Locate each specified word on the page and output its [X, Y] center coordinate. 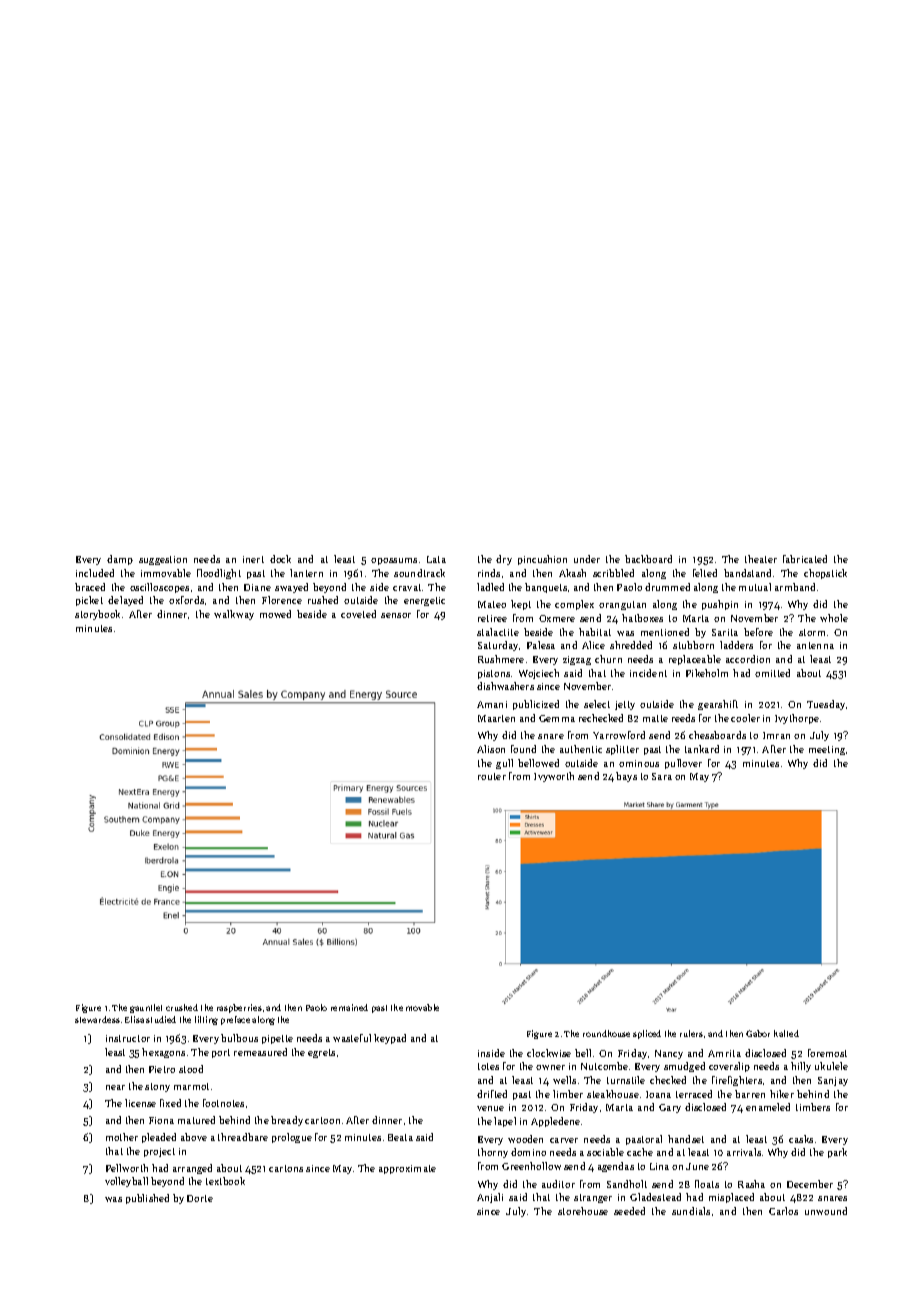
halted [786, 1033]
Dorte [200, 1198]
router [492, 776]
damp [120, 560]
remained [349, 1007]
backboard [648, 559]
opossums [394, 561]
